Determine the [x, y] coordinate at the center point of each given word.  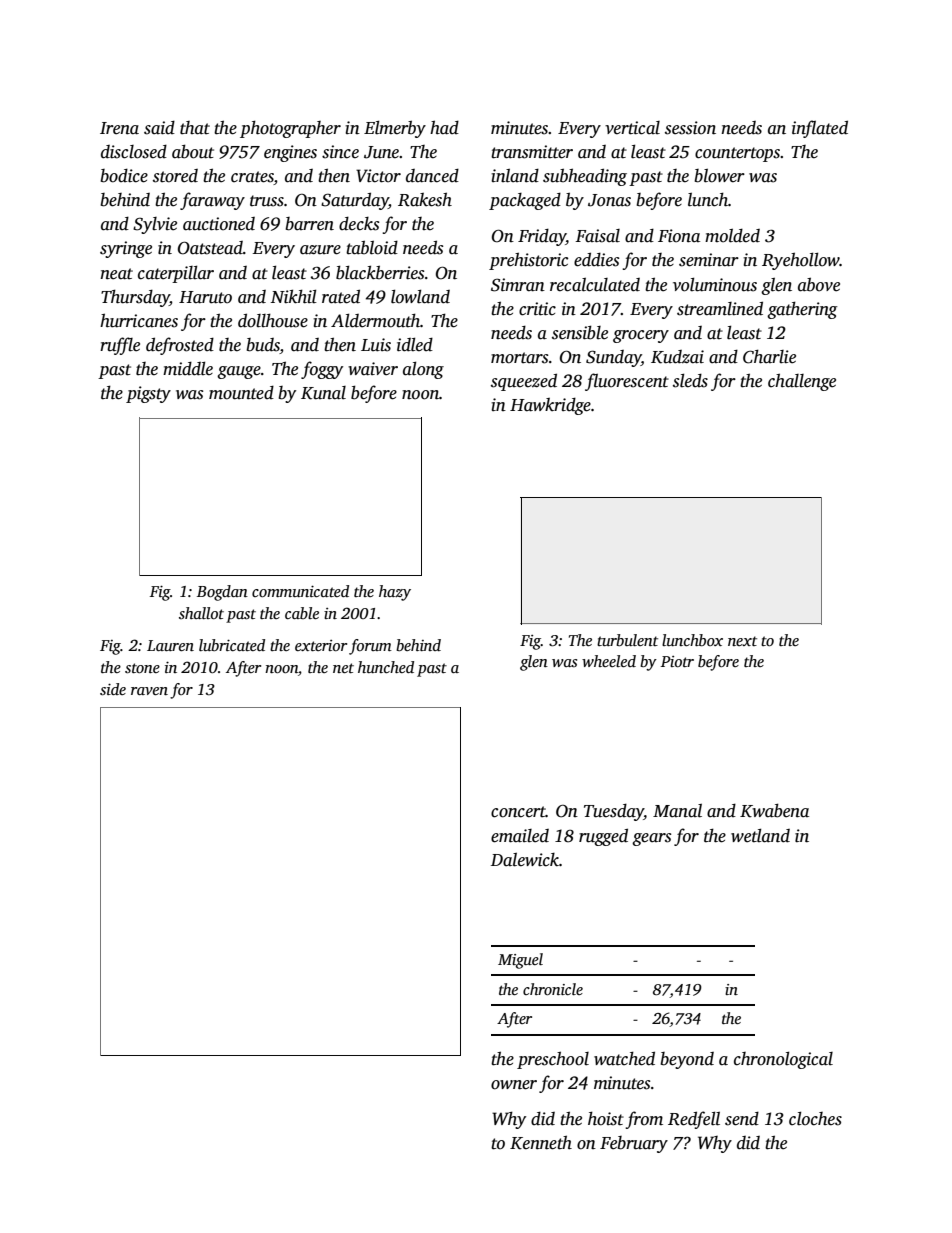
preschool [553, 1060]
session [690, 128]
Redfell [694, 1120]
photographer [290, 129]
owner [514, 1085]
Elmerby [395, 129]
